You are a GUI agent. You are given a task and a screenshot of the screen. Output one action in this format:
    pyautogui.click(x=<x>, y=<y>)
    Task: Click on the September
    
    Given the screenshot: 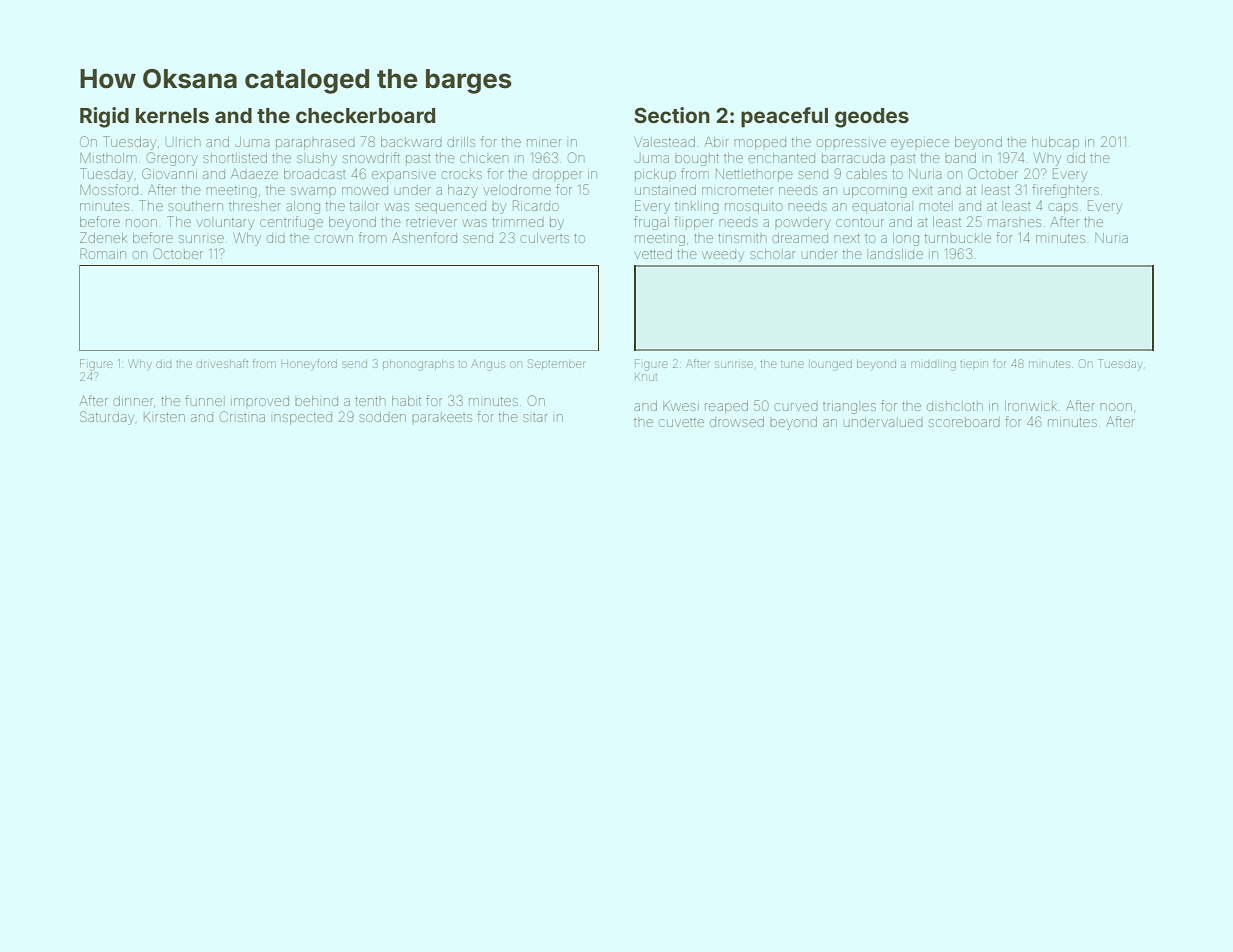 What is the action you would take?
    pyautogui.click(x=557, y=363)
